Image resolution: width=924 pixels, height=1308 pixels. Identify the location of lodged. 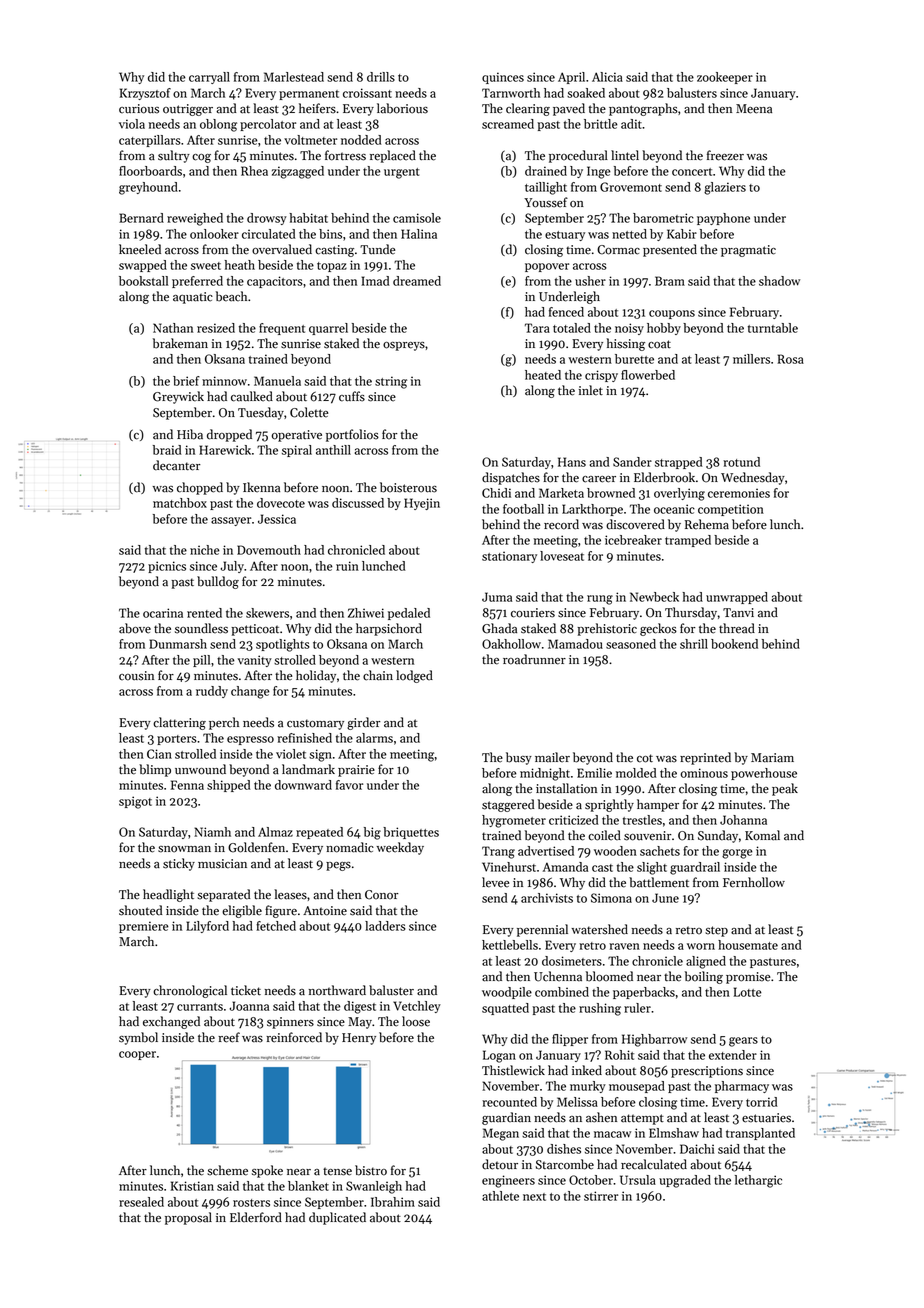
(414, 676).
